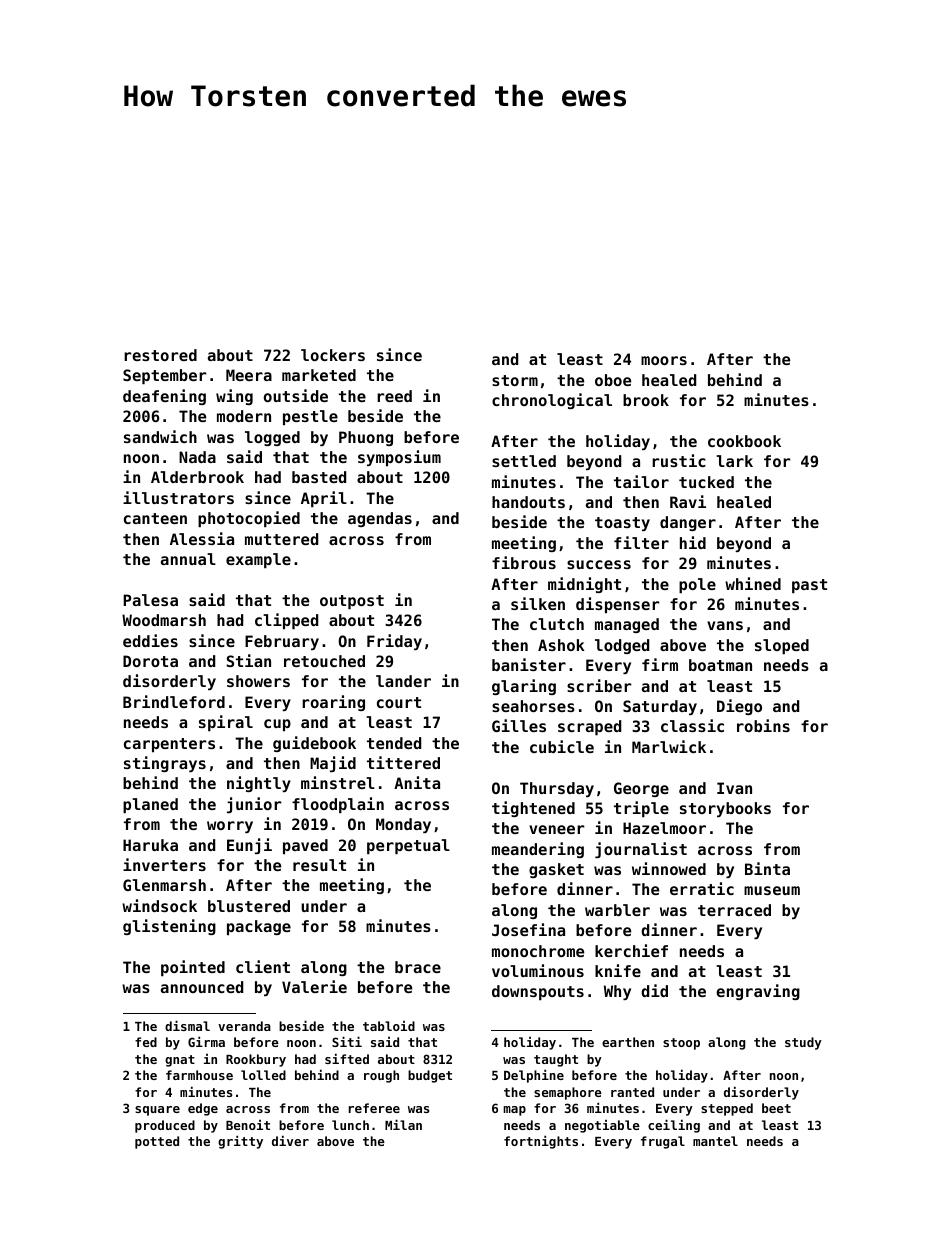 Image resolution: width=952 pixels, height=1233 pixels. What do you see at coordinates (557, 789) in the screenshot?
I see `Thursday` at bounding box center [557, 789].
